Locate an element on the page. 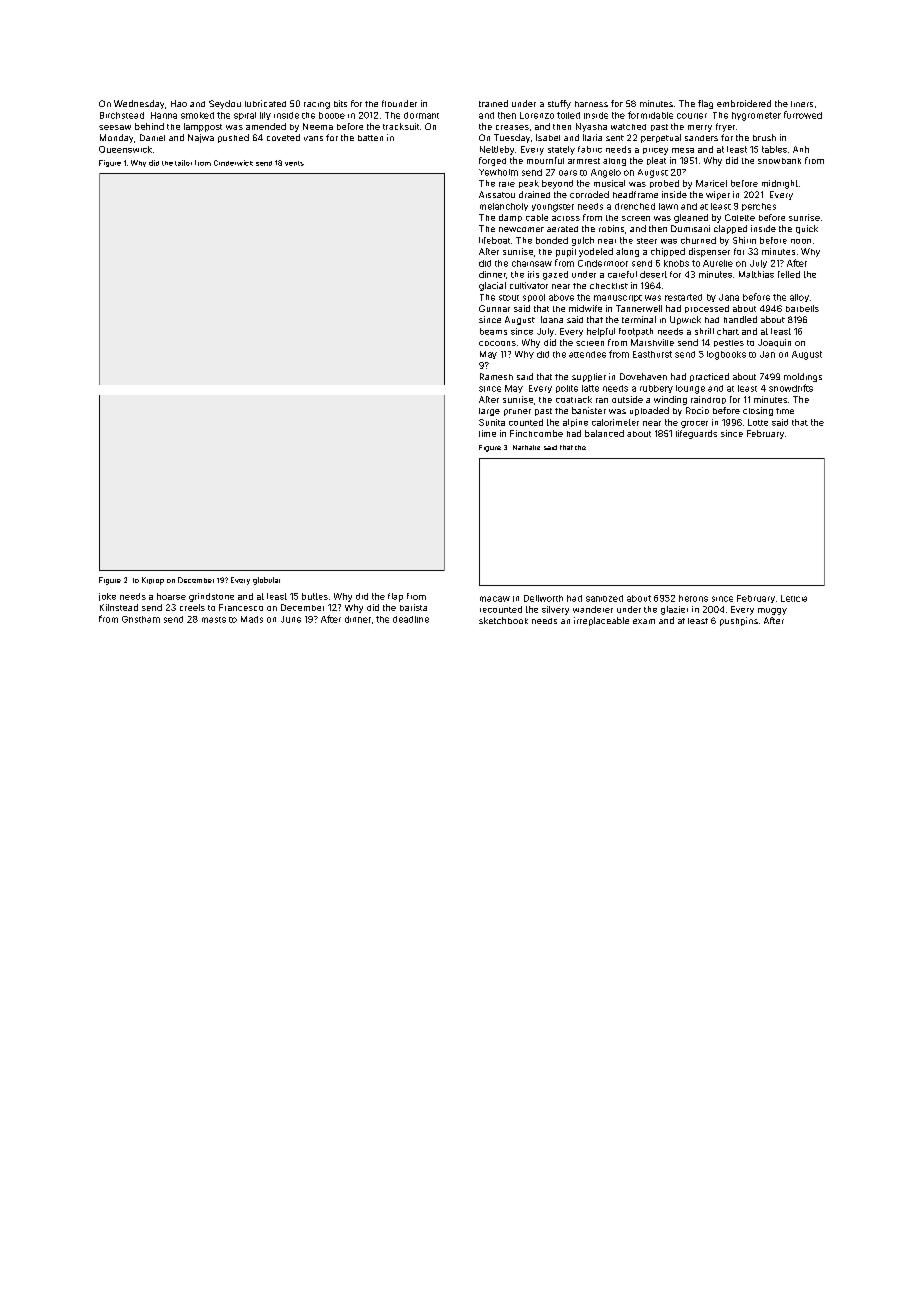 The height and width of the image is (1308, 924). macaw is located at coordinates (495, 599).
